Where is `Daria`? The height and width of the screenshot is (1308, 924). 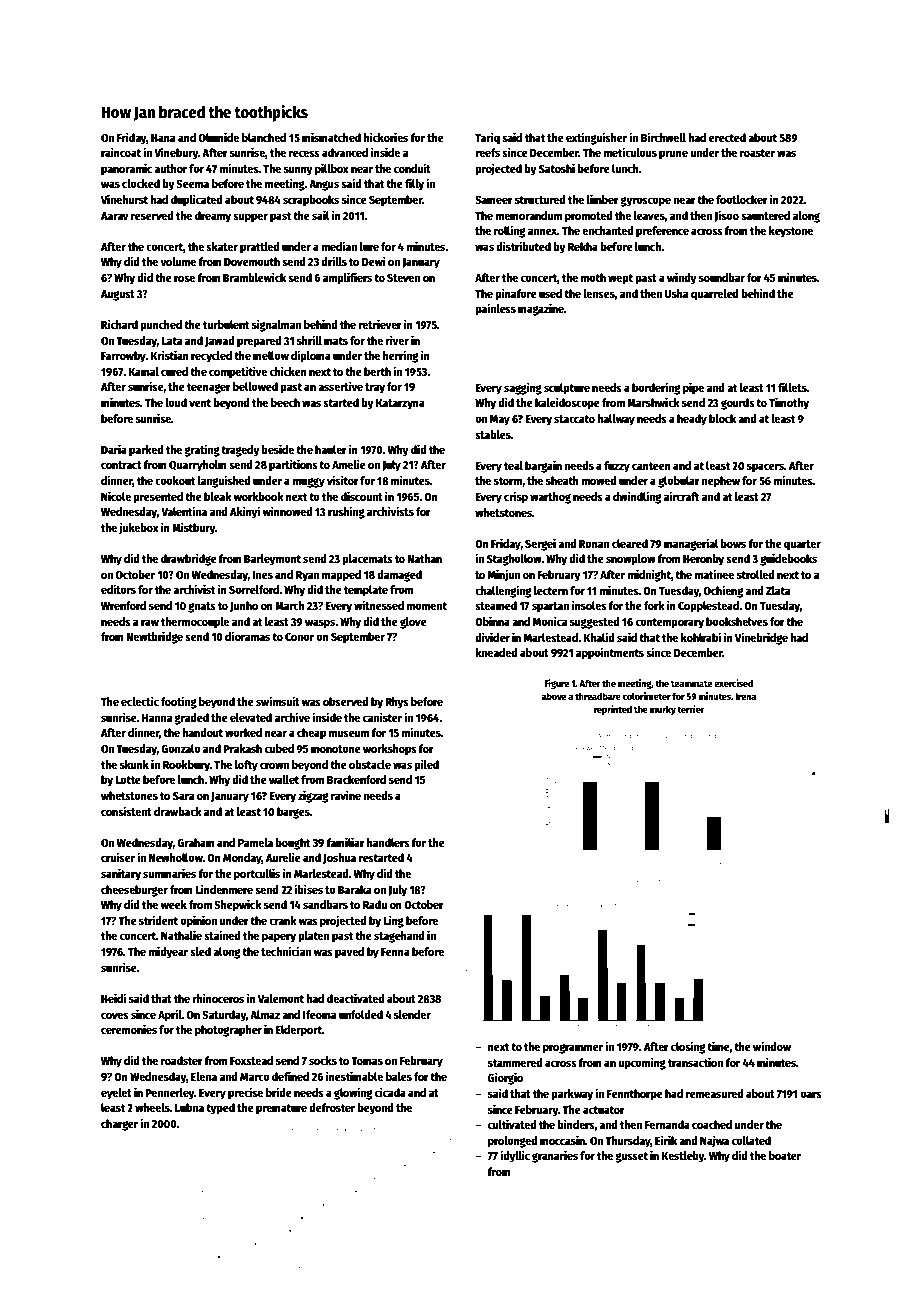 Daria is located at coordinates (114, 449).
